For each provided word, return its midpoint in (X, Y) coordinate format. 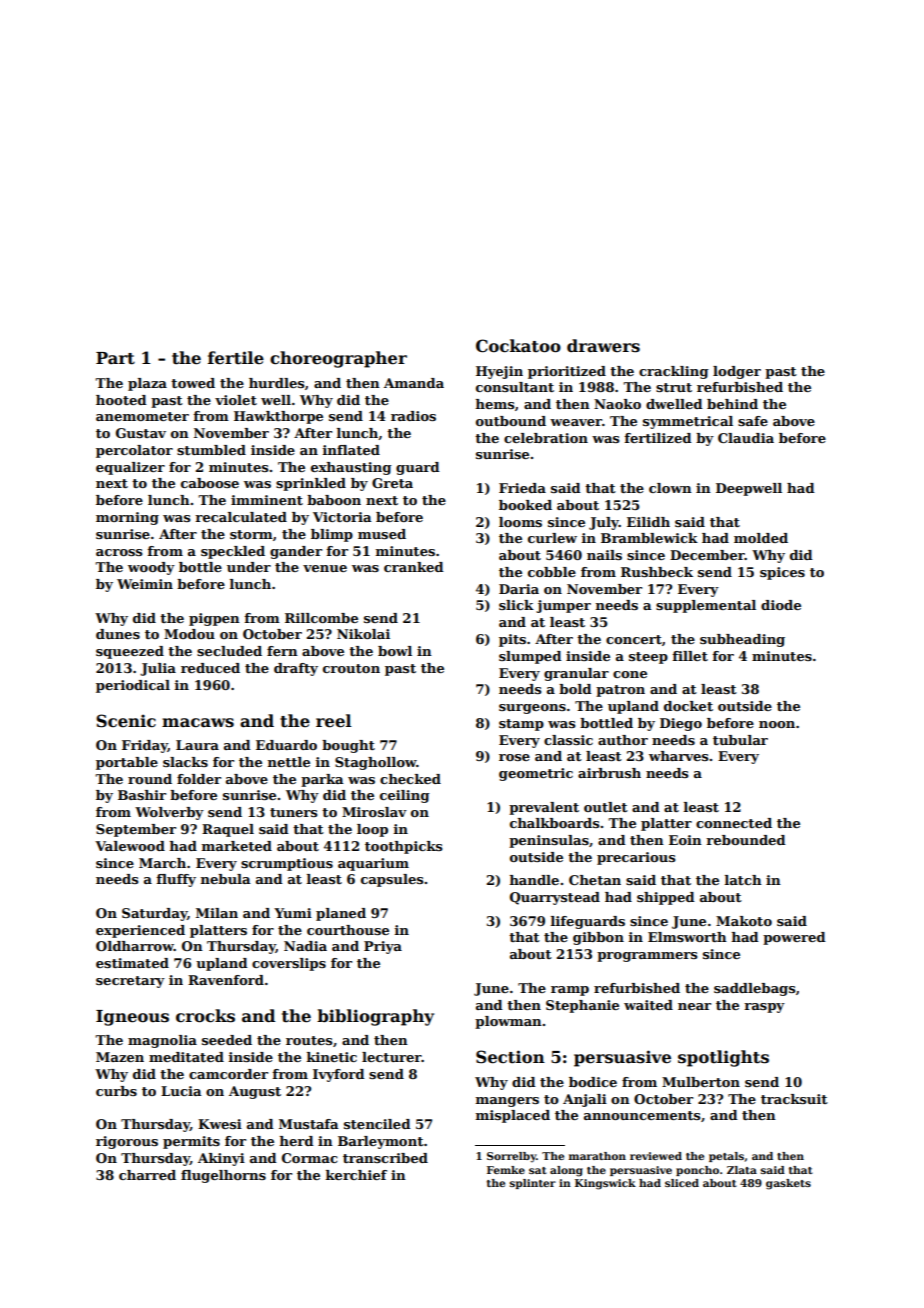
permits (191, 1142)
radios (413, 416)
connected (734, 823)
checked (410, 779)
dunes (118, 634)
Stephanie (582, 1006)
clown (670, 488)
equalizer (130, 468)
